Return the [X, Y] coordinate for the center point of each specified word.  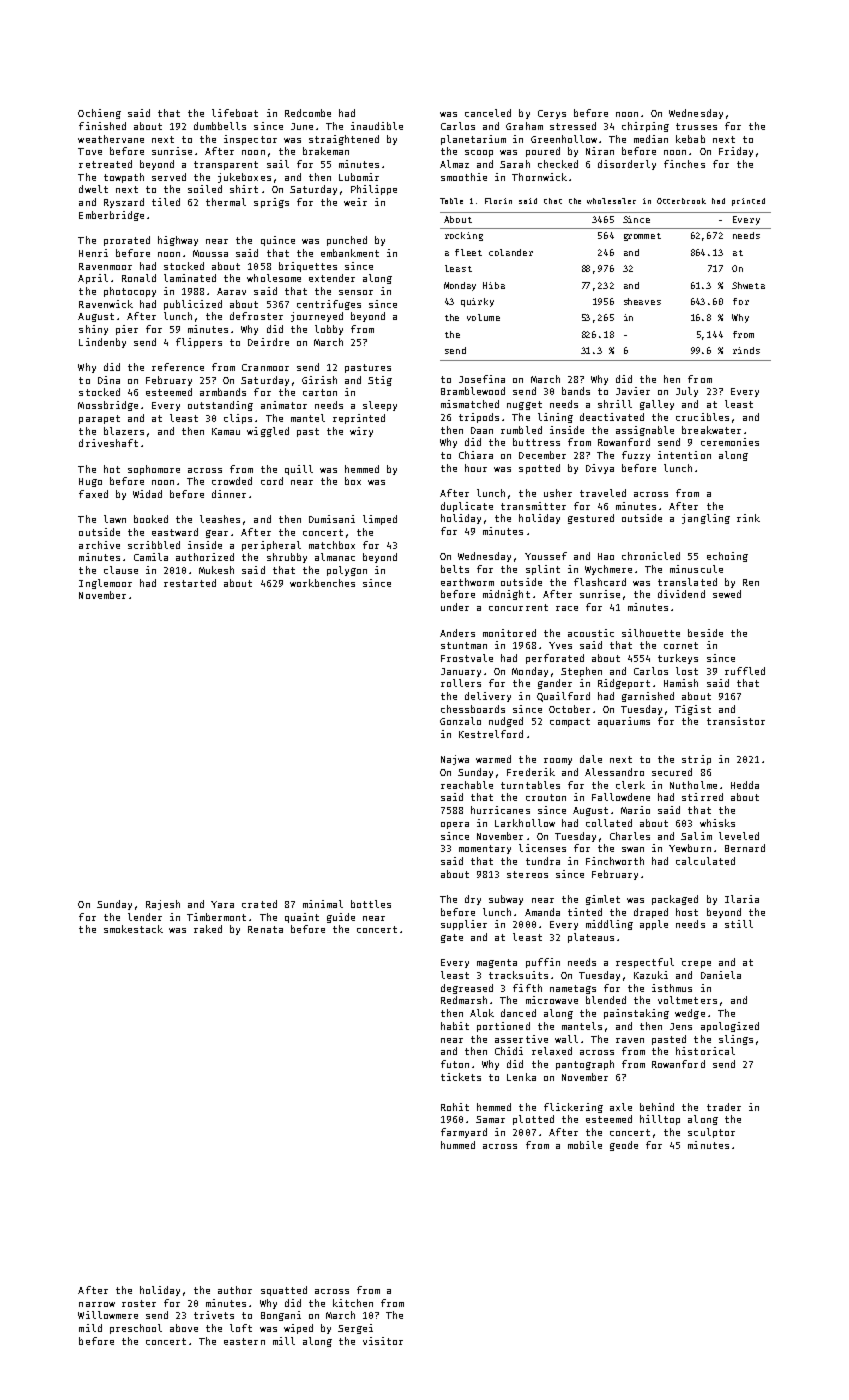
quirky [477, 302]
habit [455, 1026]
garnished [648, 697]
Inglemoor [105, 584]
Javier [633, 391]
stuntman [464, 645]
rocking [464, 236]
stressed [573, 126]
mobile [585, 1145]
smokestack [133, 929]
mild [90, 1328]
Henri [93, 253]
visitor [383, 1341]
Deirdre [268, 342]
